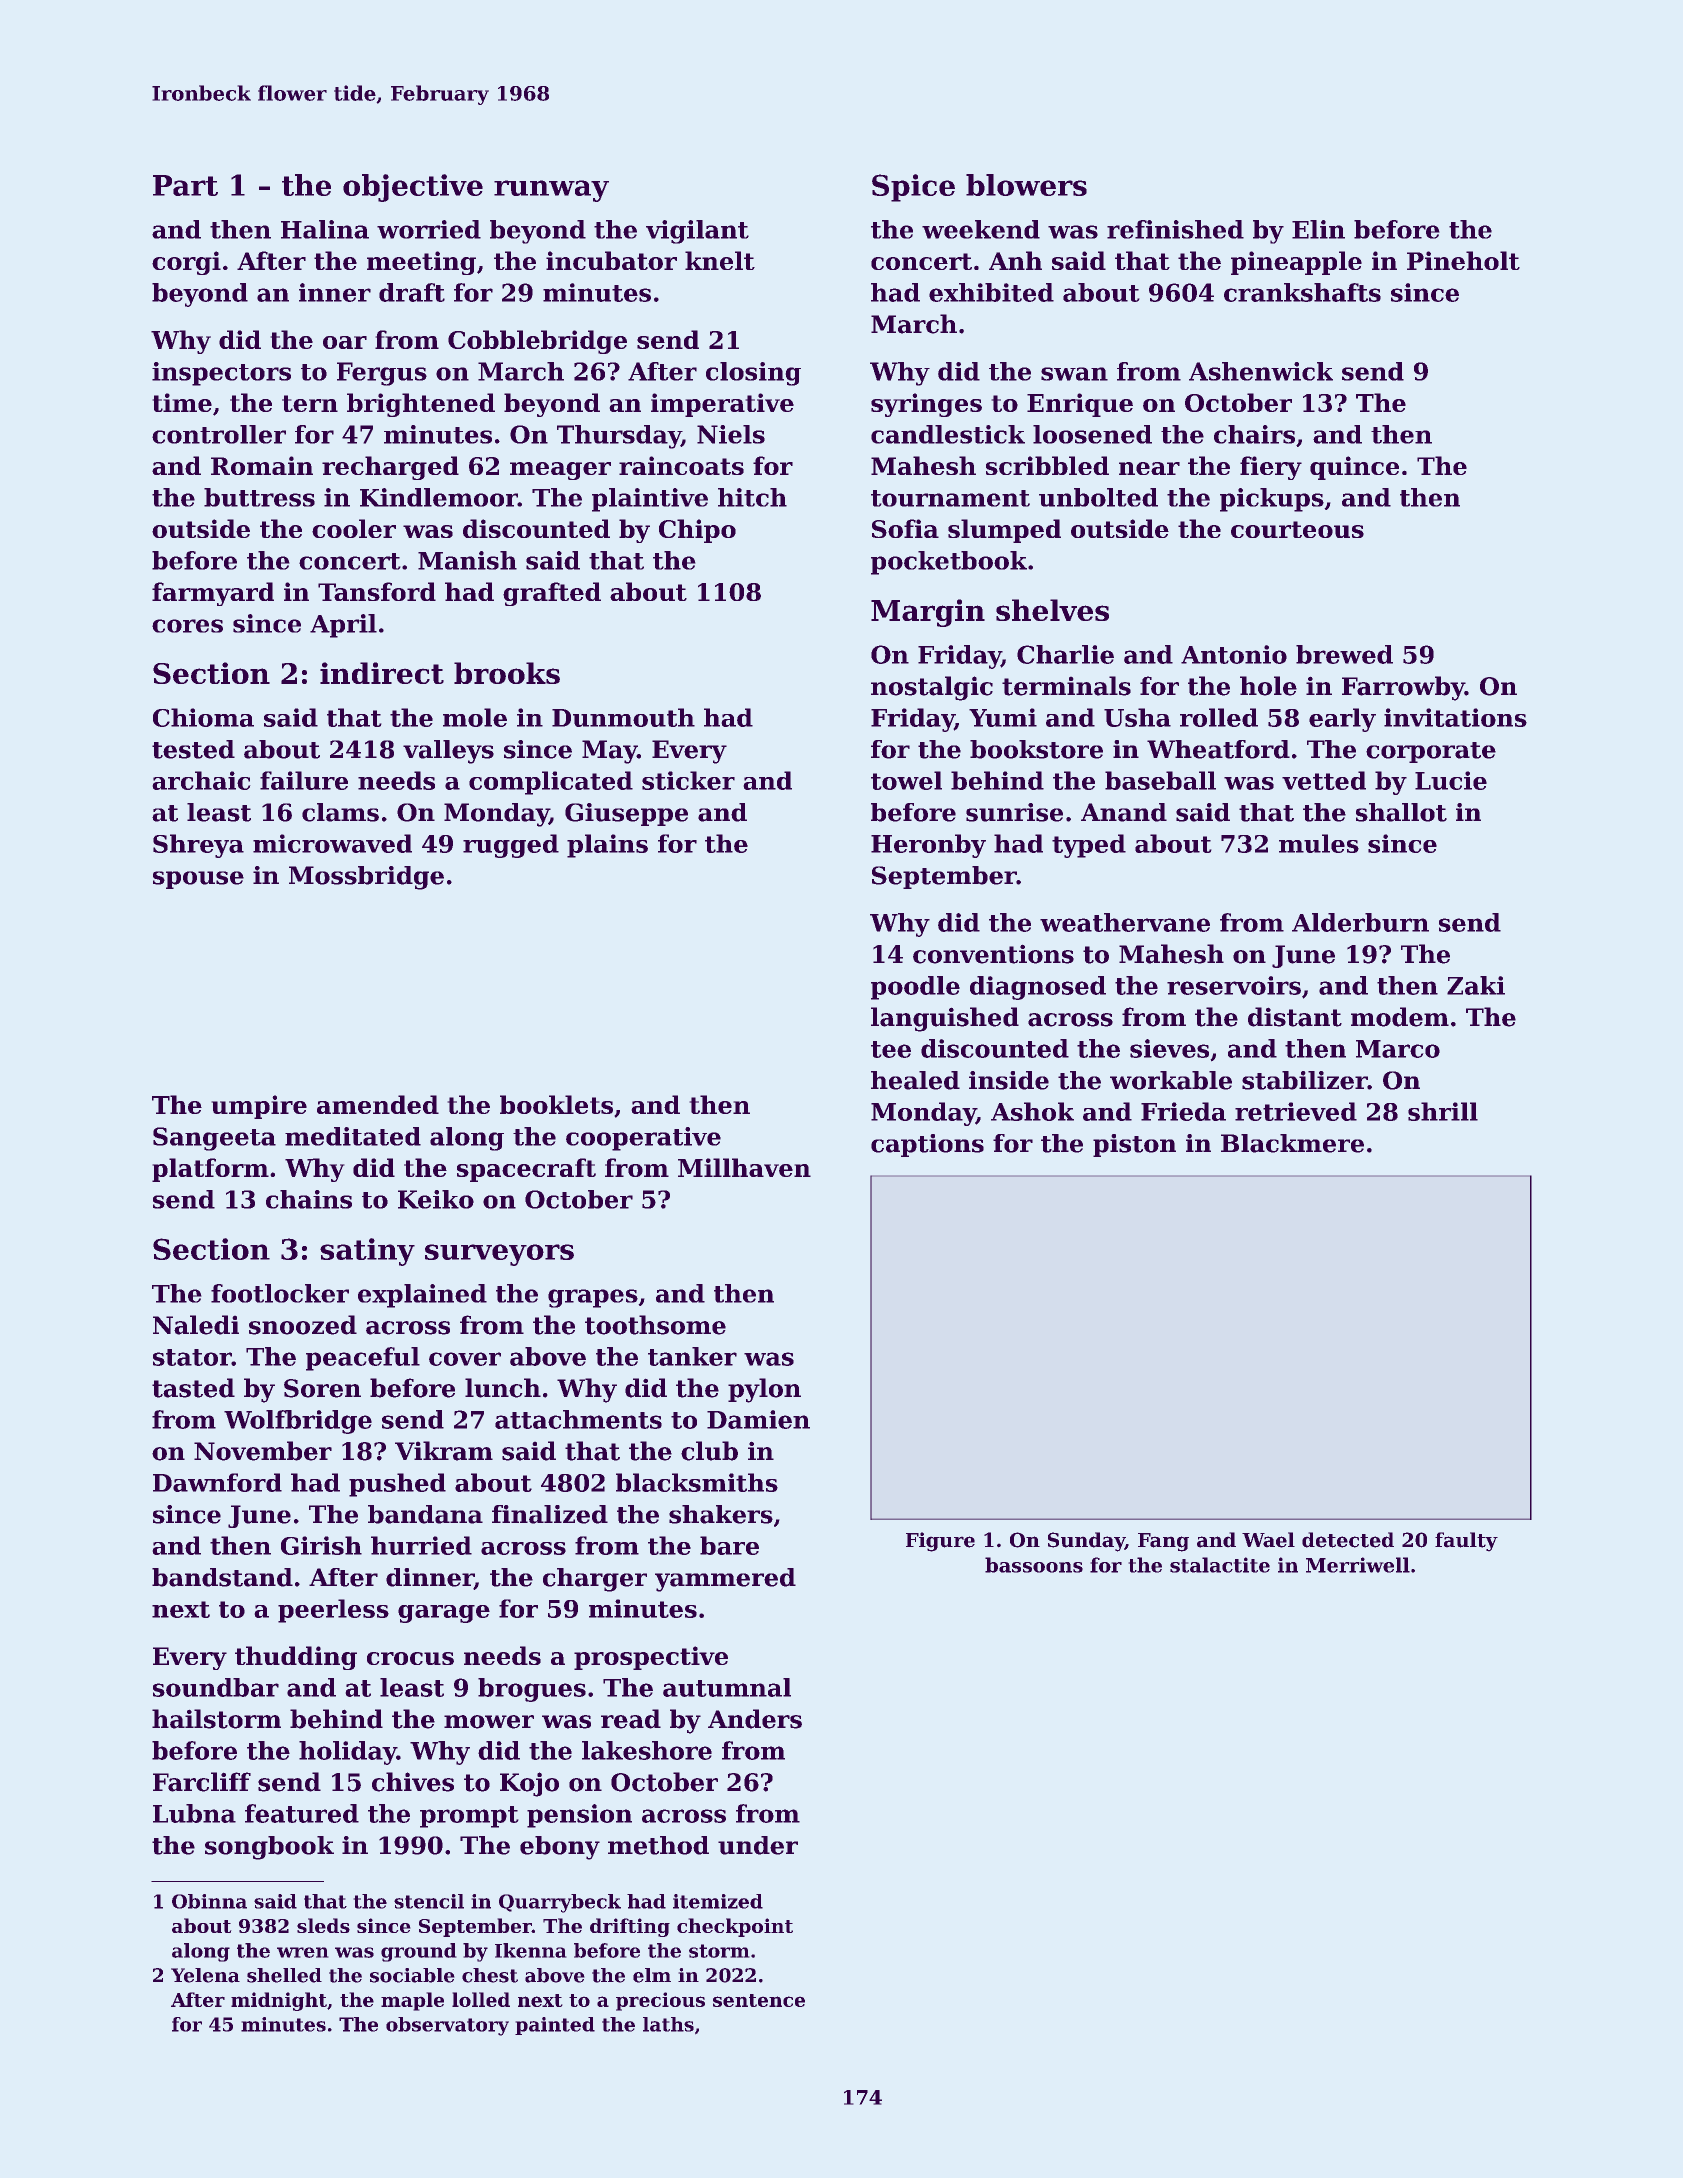 This screenshot has height=2178, width=1683. I want to click on incubator, so click(611, 260).
